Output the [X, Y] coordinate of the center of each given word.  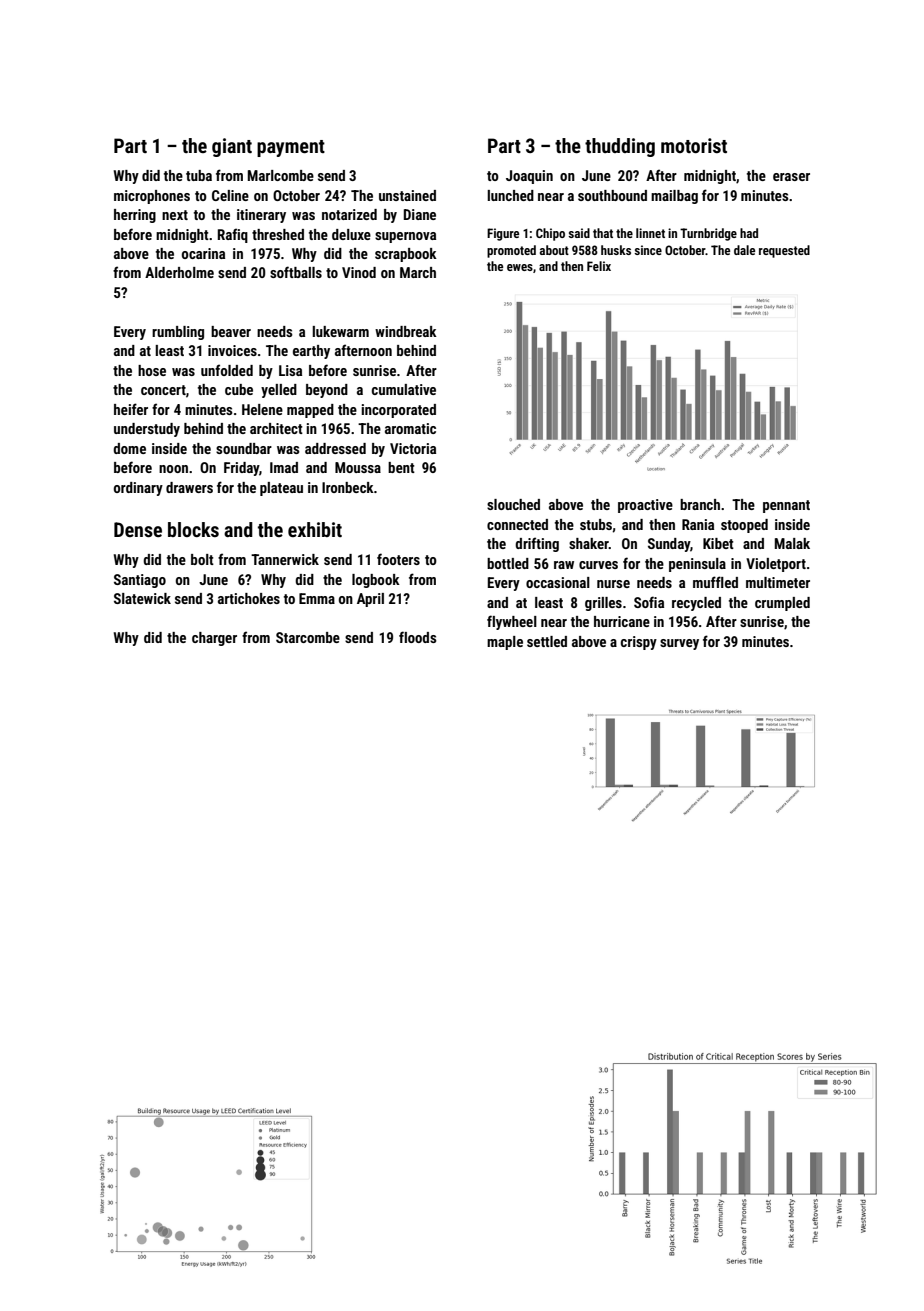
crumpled [782, 604]
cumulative [404, 389]
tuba [199, 175]
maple [505, 643]
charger [214, 639]
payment [291, 148]
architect [276, 428]
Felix [599, 266]
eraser [791, 177]
